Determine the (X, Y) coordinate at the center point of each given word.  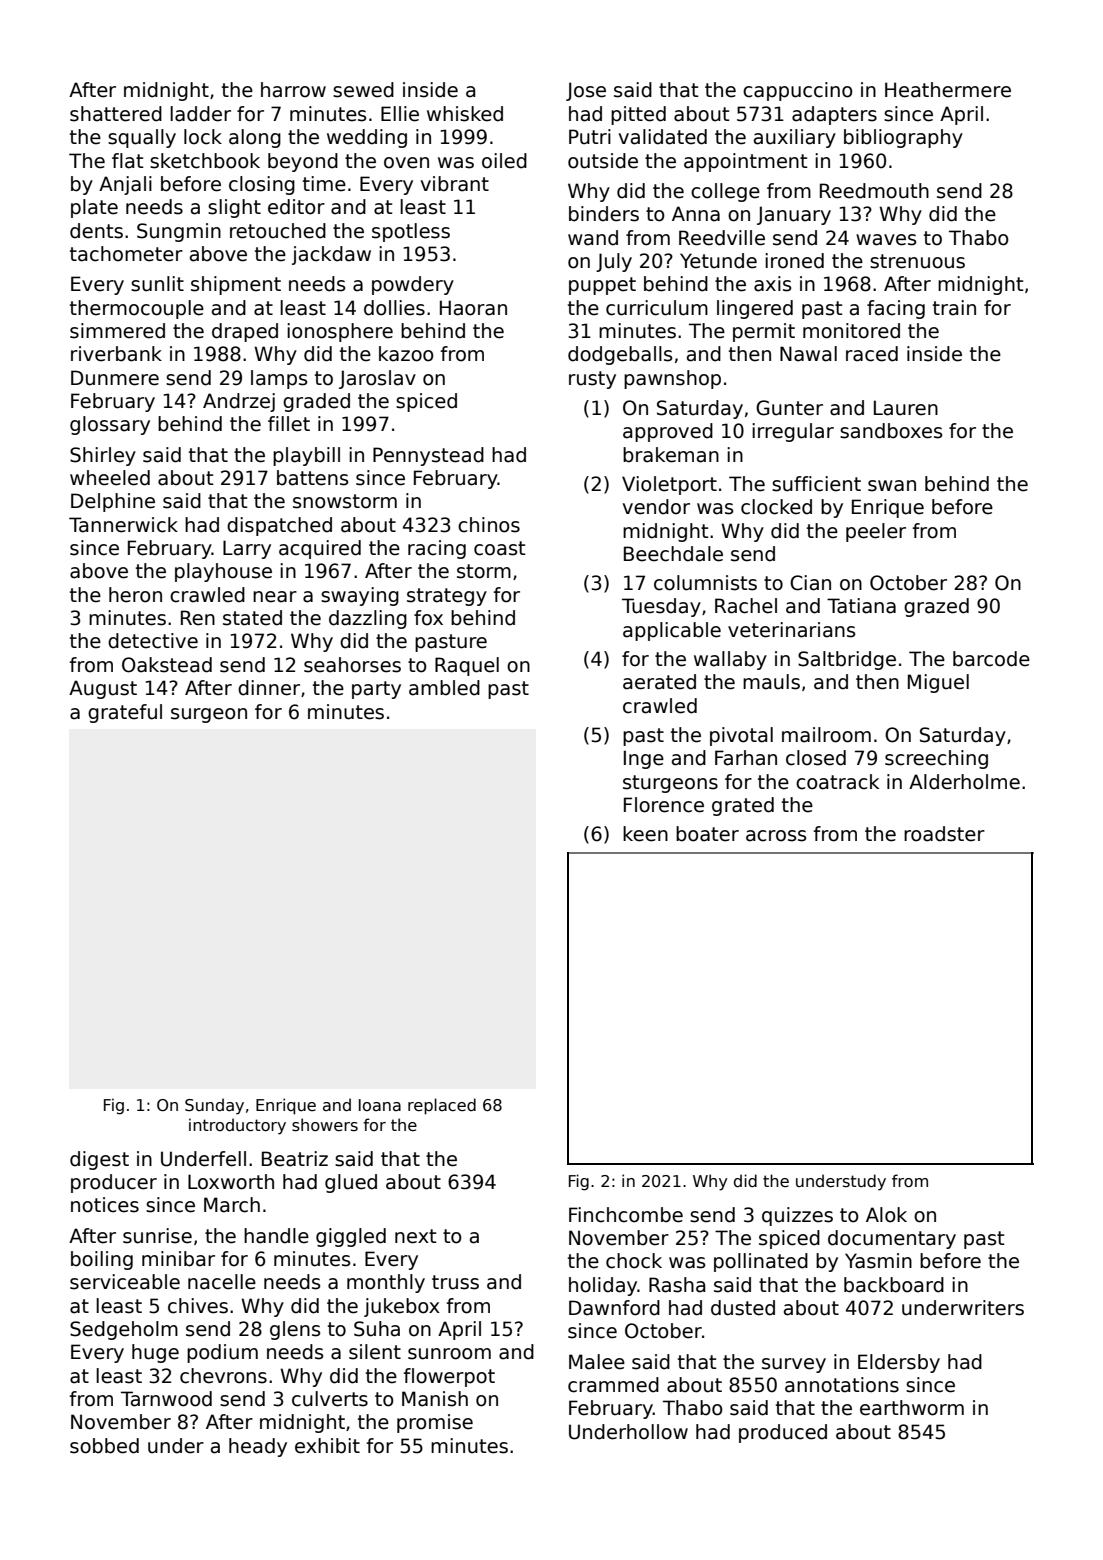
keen (645, 834)
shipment (236, 285)
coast (500, 548)
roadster (944, 834)
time (324, 184)
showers (325, 1125)
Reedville (722, 238)
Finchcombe (626, 1215)
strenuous (917, 261)
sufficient (816, 484)
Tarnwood (166, 1399)
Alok (886, 1215)
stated (252, 618)
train (954, 308)
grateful (125, 713)
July (614, 262)
